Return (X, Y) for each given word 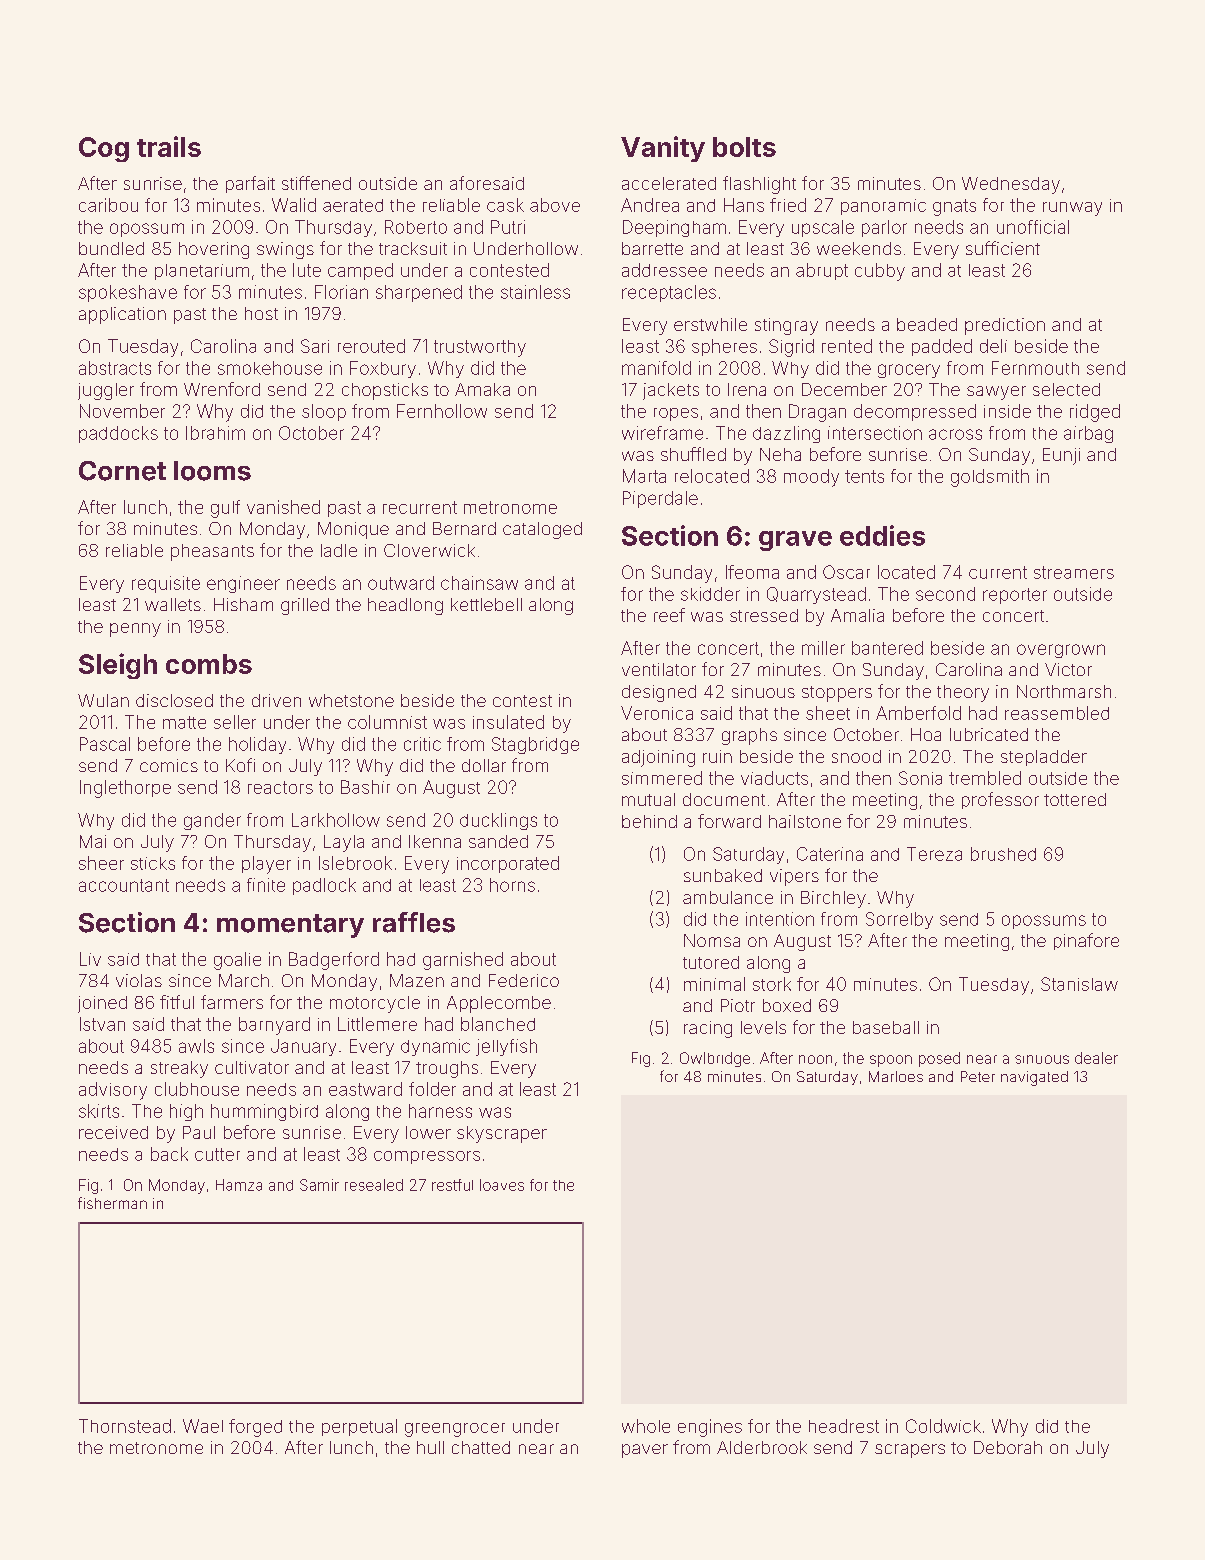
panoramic (883, 207)
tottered (1075, 799)
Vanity (663, 149)
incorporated (508, 864)
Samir (319, 1185)
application (122, 315)
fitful (177, 1002)
